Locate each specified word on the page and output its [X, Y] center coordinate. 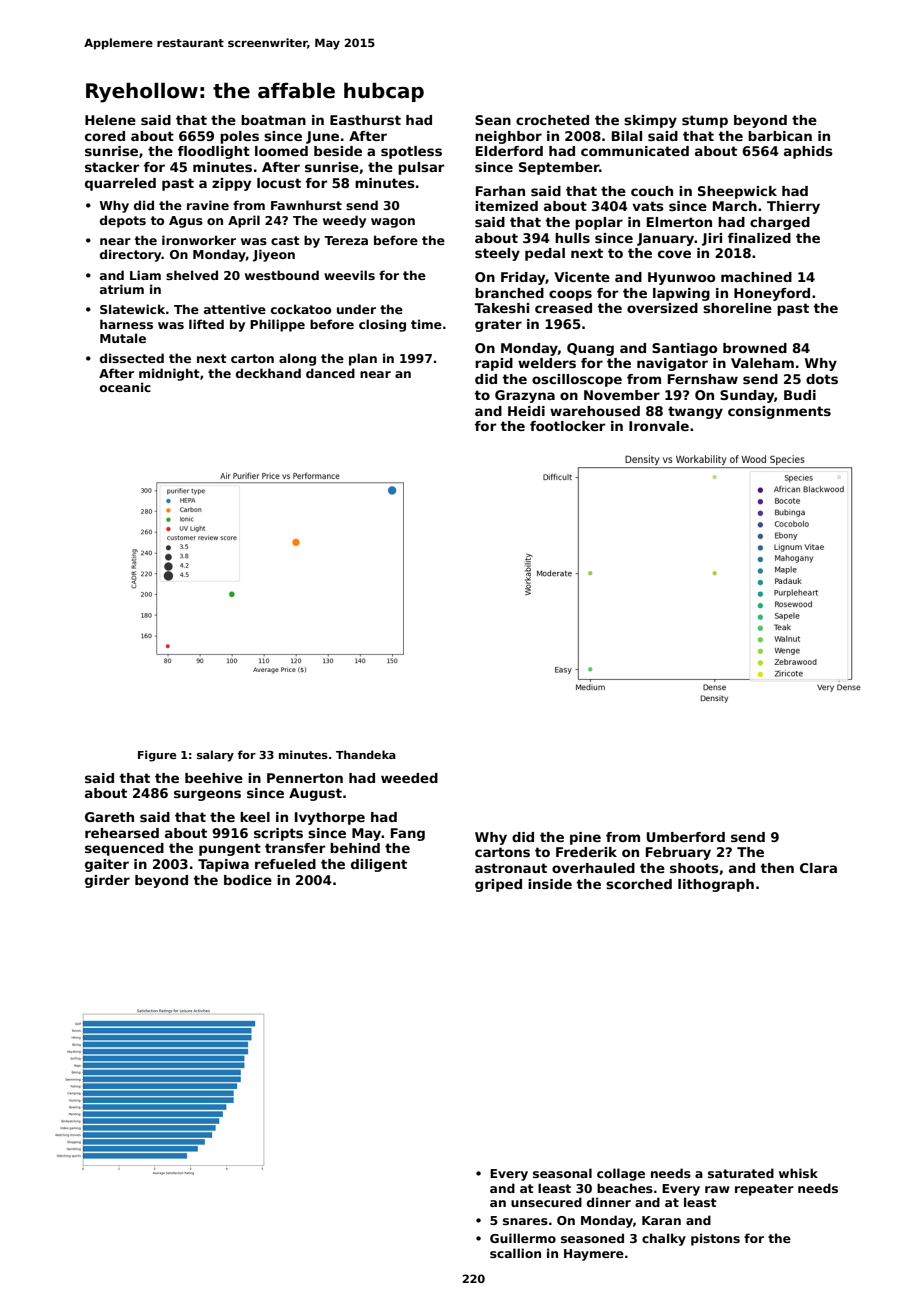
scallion [515, 1253]
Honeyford [772, 294]
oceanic [125, 387]
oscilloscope [577, 380]
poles [239, 137]
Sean [493, 120]
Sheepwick [737, 192]
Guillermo [523, 1238]
